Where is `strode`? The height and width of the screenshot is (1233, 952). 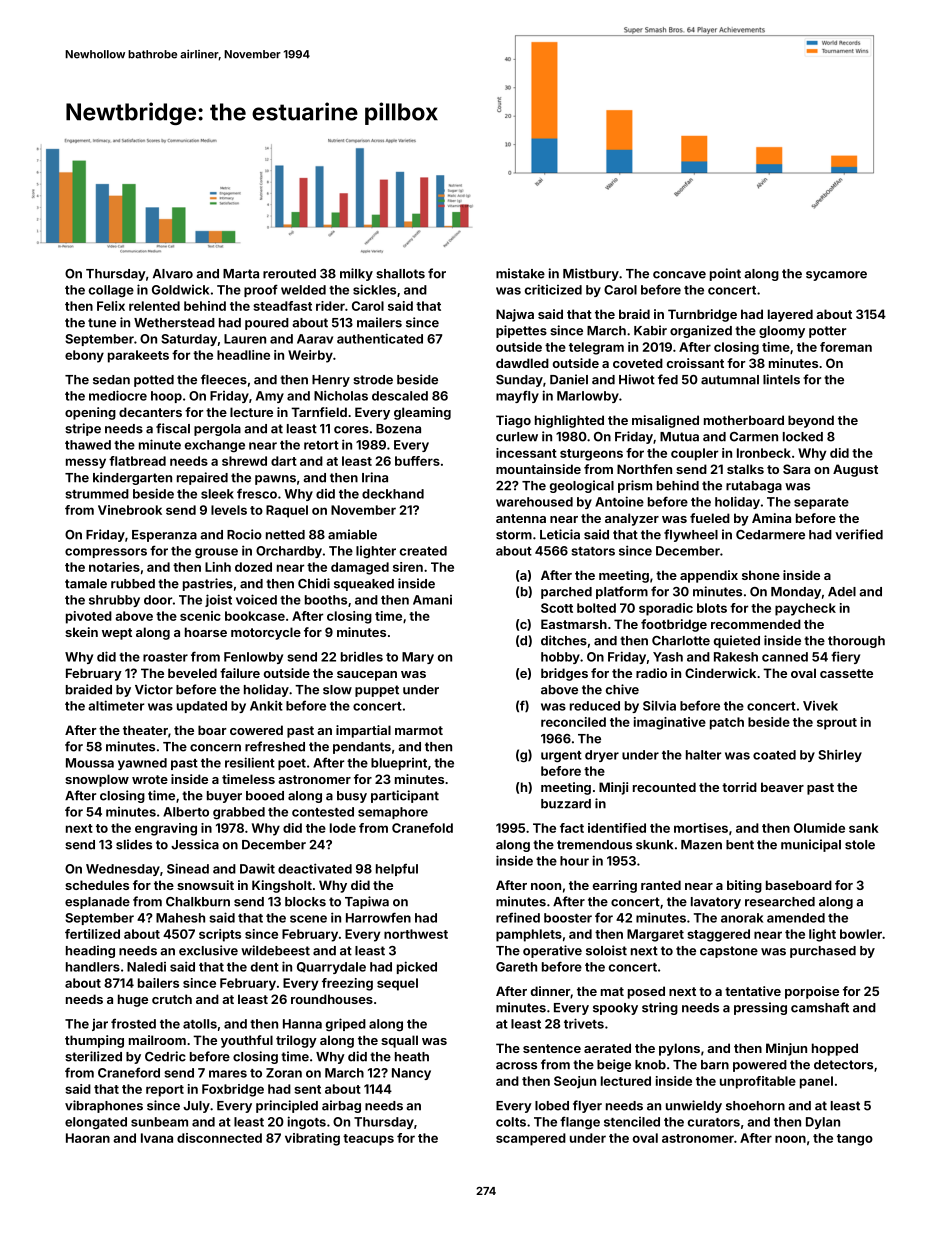 strode is located at coordinates (373, 380).
